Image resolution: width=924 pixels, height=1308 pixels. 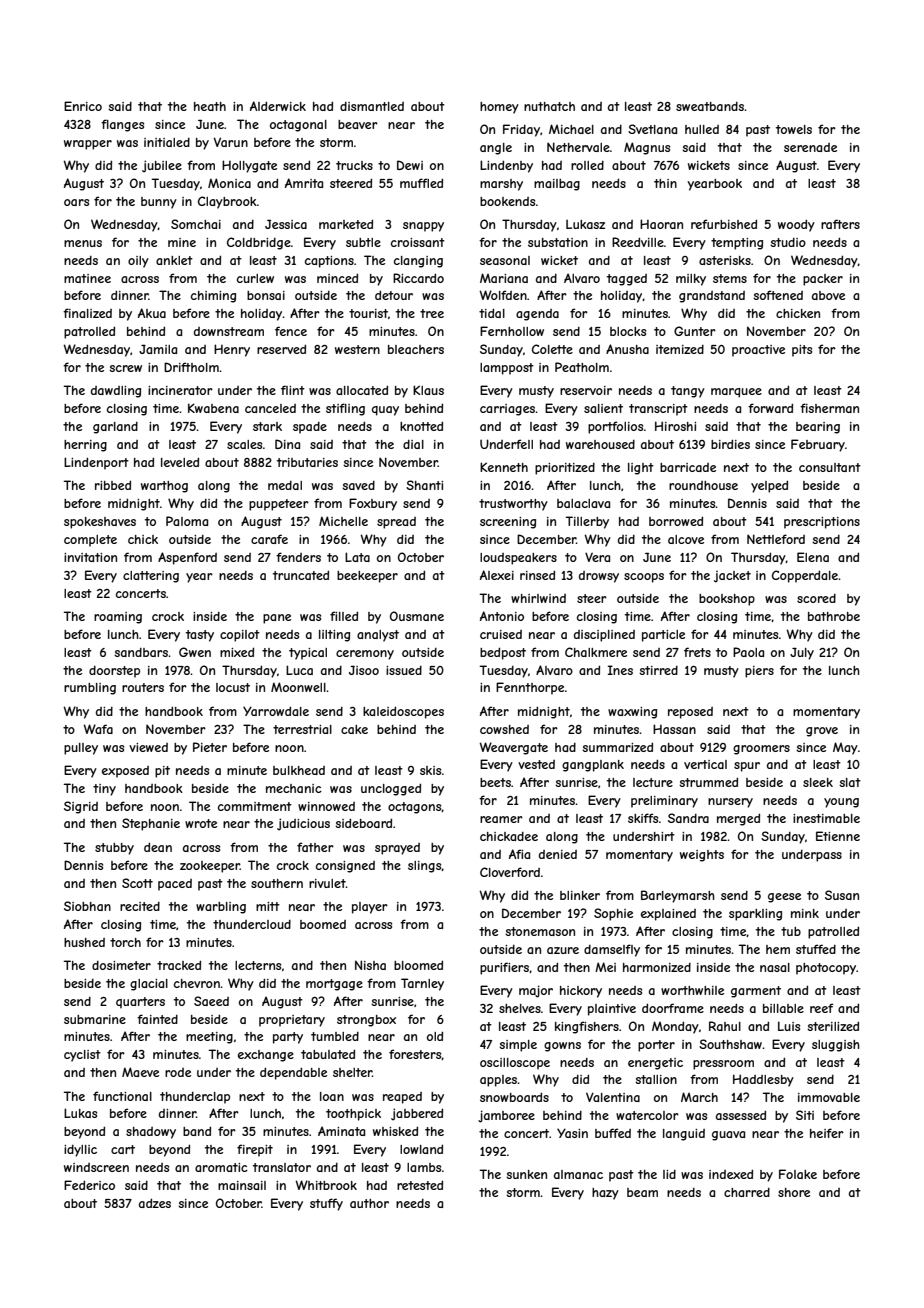 What do you see at coordinates (227, 202) in the screenshot?
I see `Claybrook` at bounding box center [227, 202].
